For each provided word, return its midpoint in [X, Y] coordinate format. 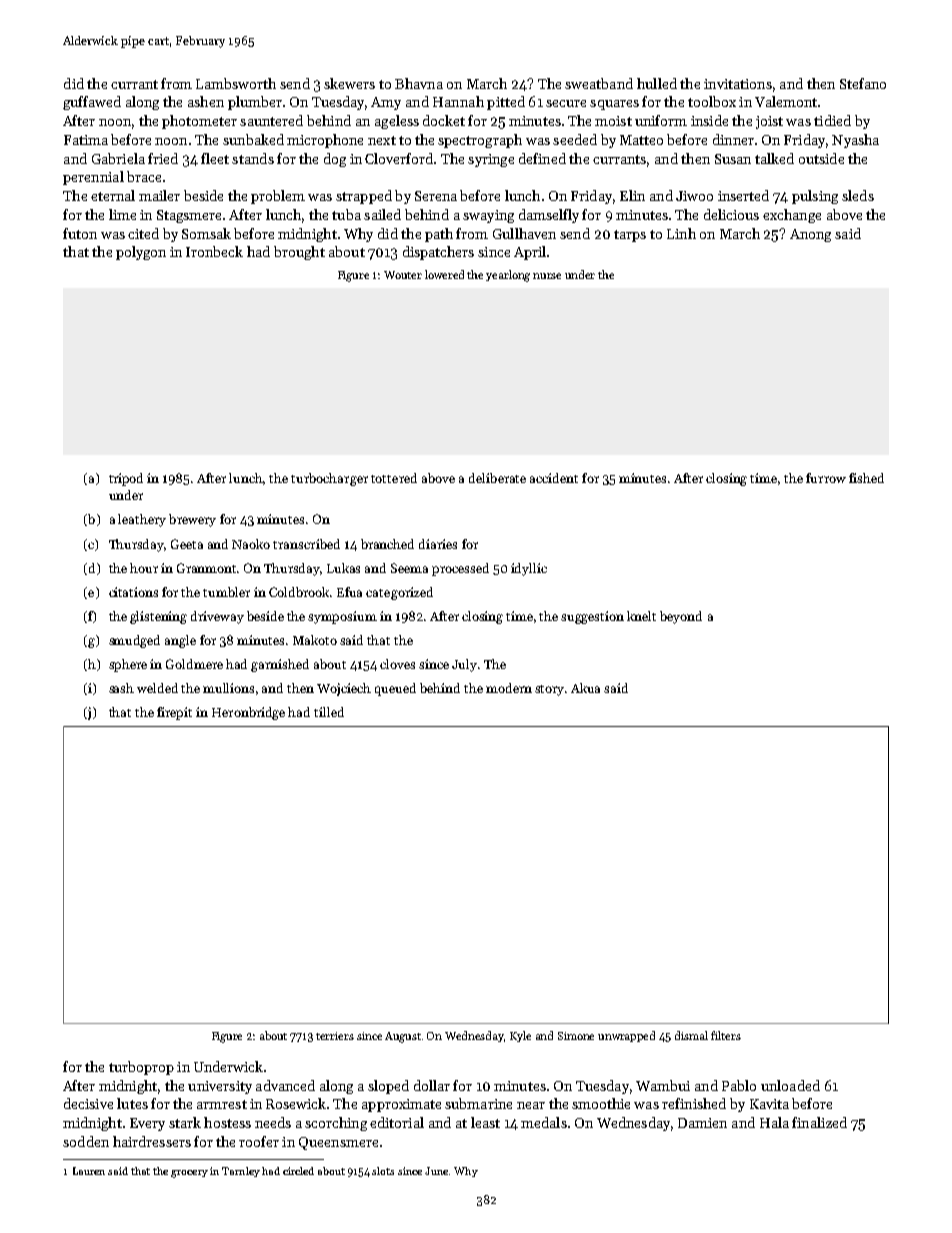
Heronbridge [248, 713]
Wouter [403, 275]
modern [509, 688]
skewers [349, 83]
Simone [576, 1036]
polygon [141, 253]
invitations [738, 84]
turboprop [141, 1068]
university [220, 1087]
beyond [681, 617]
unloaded [790, 1085]
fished [866, 478]
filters [726, 1035]
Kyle [520, 1036]
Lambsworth [236, 83]
